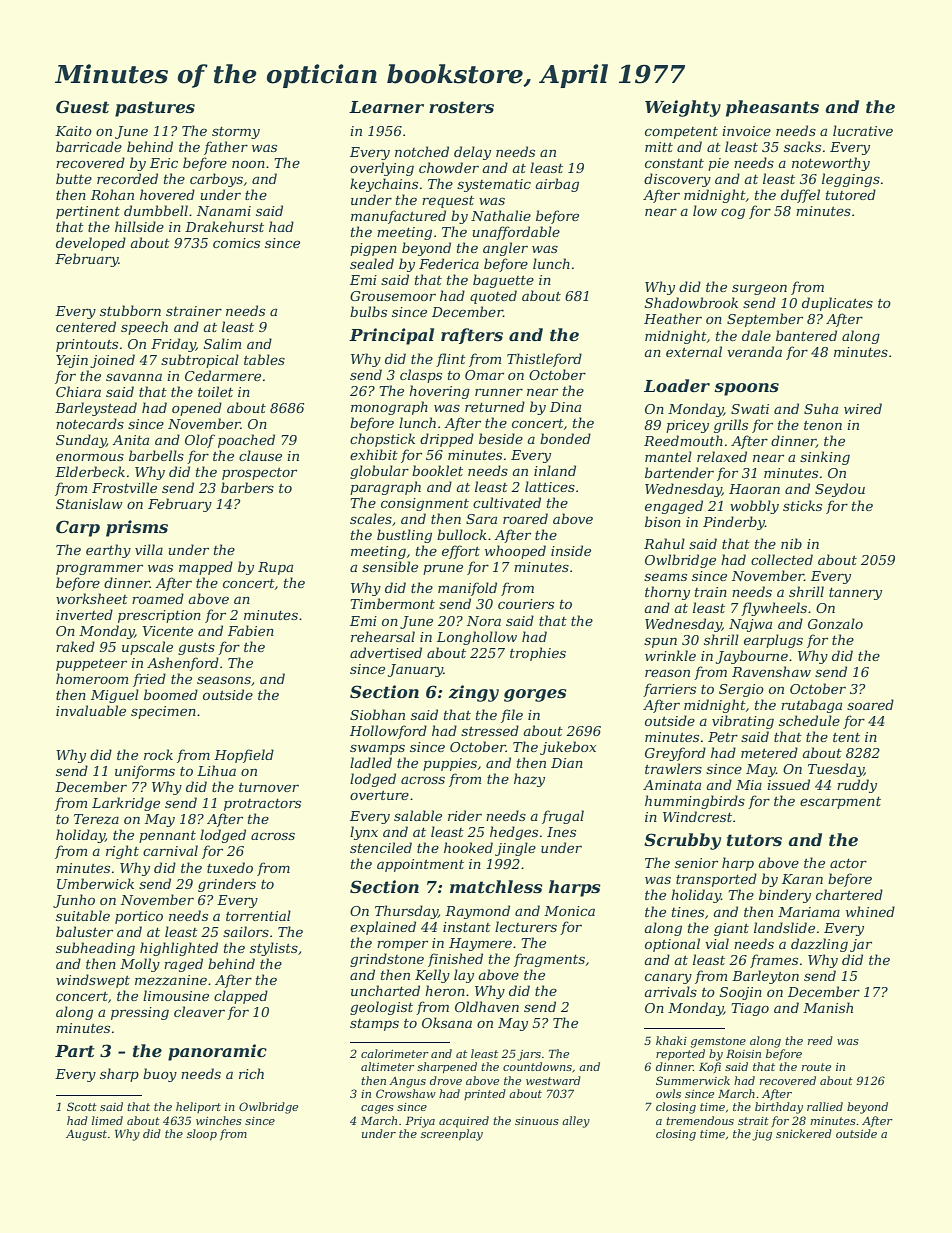 Image resolution: width=952 pixels, height=1233 pixels. Describe the element at coordinates (452, 1135) in the screenshot. I see `screenplay` at that location.
